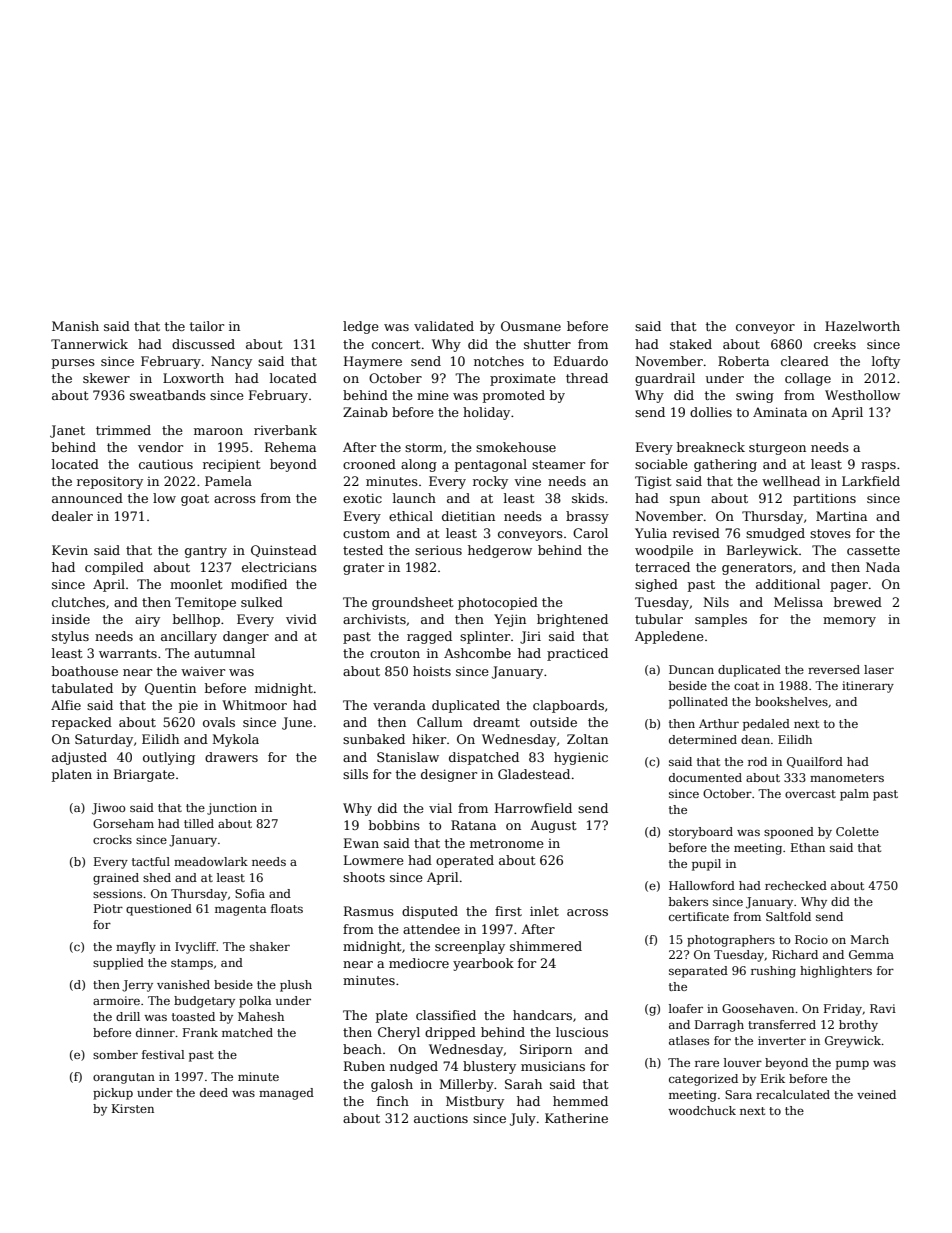 This image has height=1233, width=952. Describe the element at coordinates (473, 825) in the image. I see `Ratana` at that location.
